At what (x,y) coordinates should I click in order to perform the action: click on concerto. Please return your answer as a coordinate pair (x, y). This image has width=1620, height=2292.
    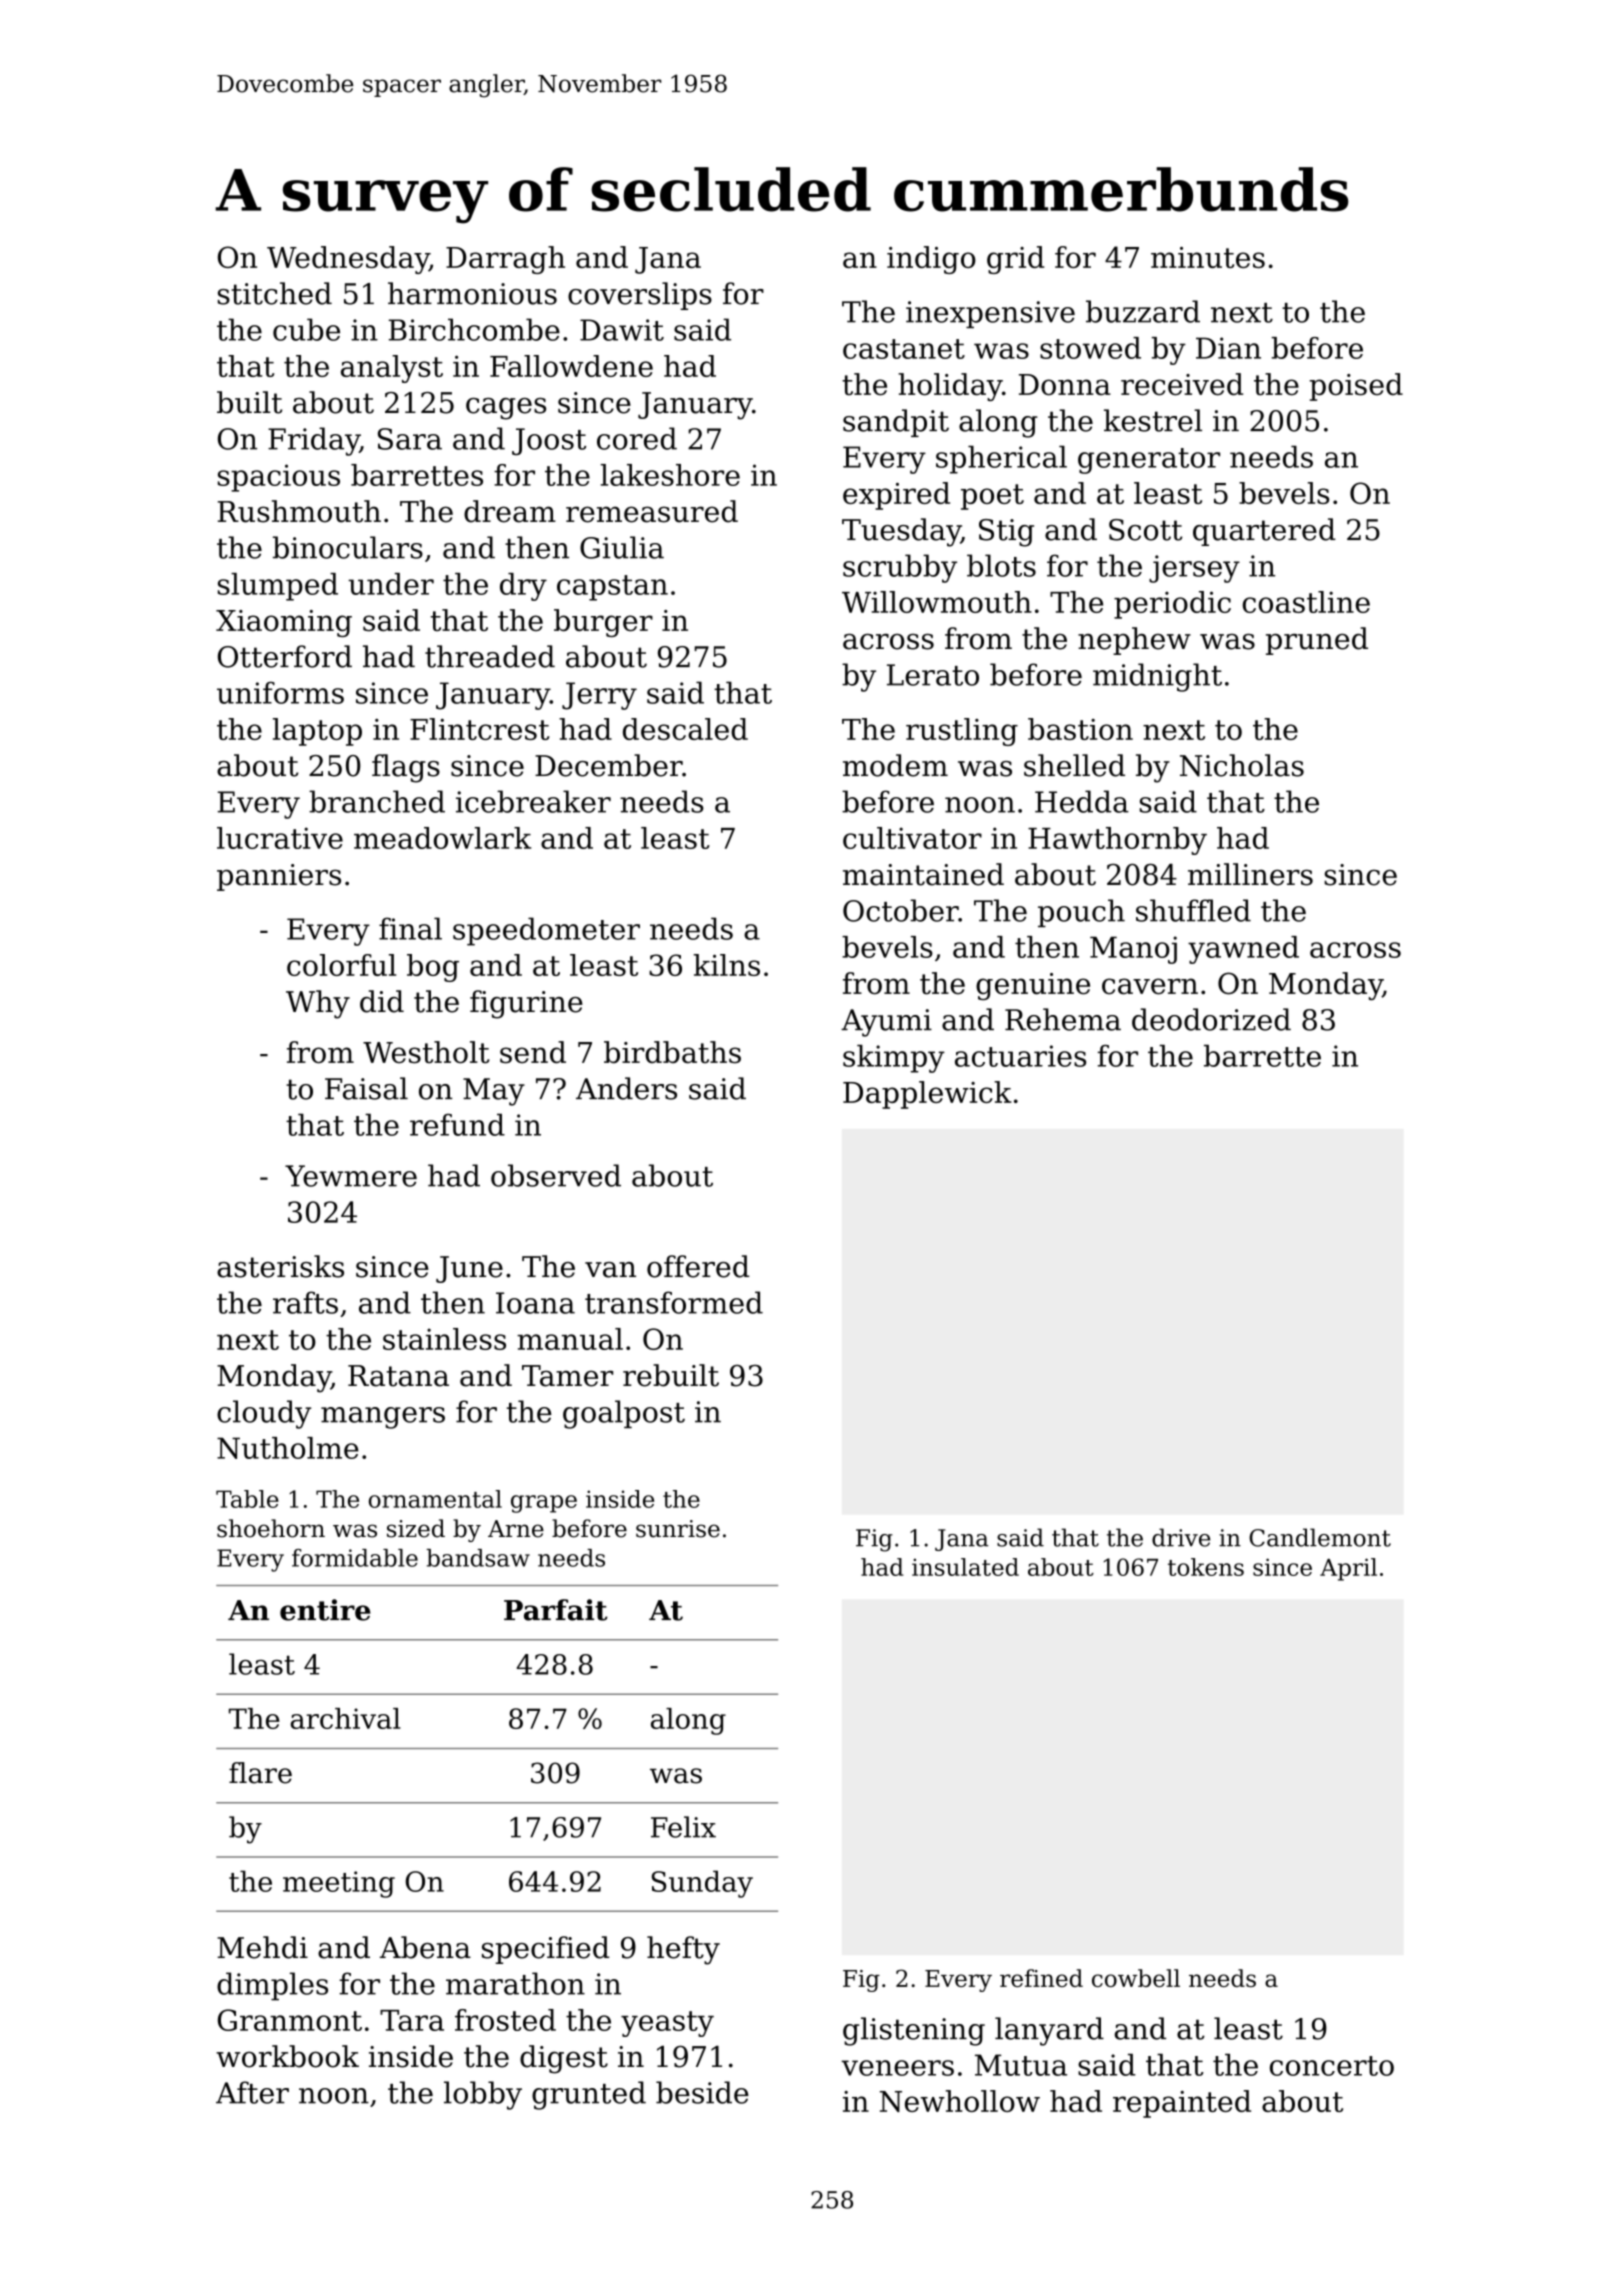
    Looking at the image, I should click on (1332, 2066).
